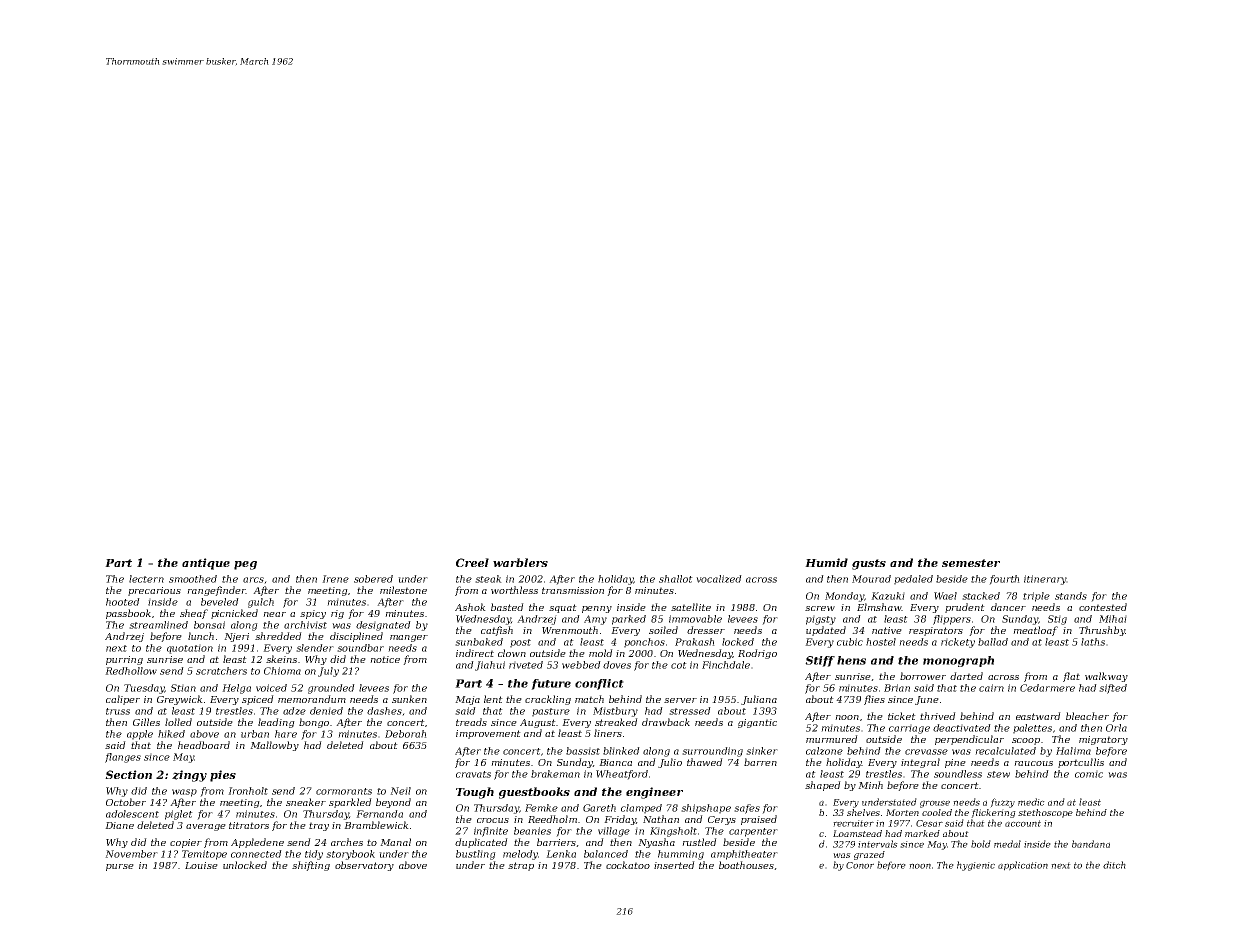 The image size is (1233, 952). I want to click on Lenka, so click(561, 854).
